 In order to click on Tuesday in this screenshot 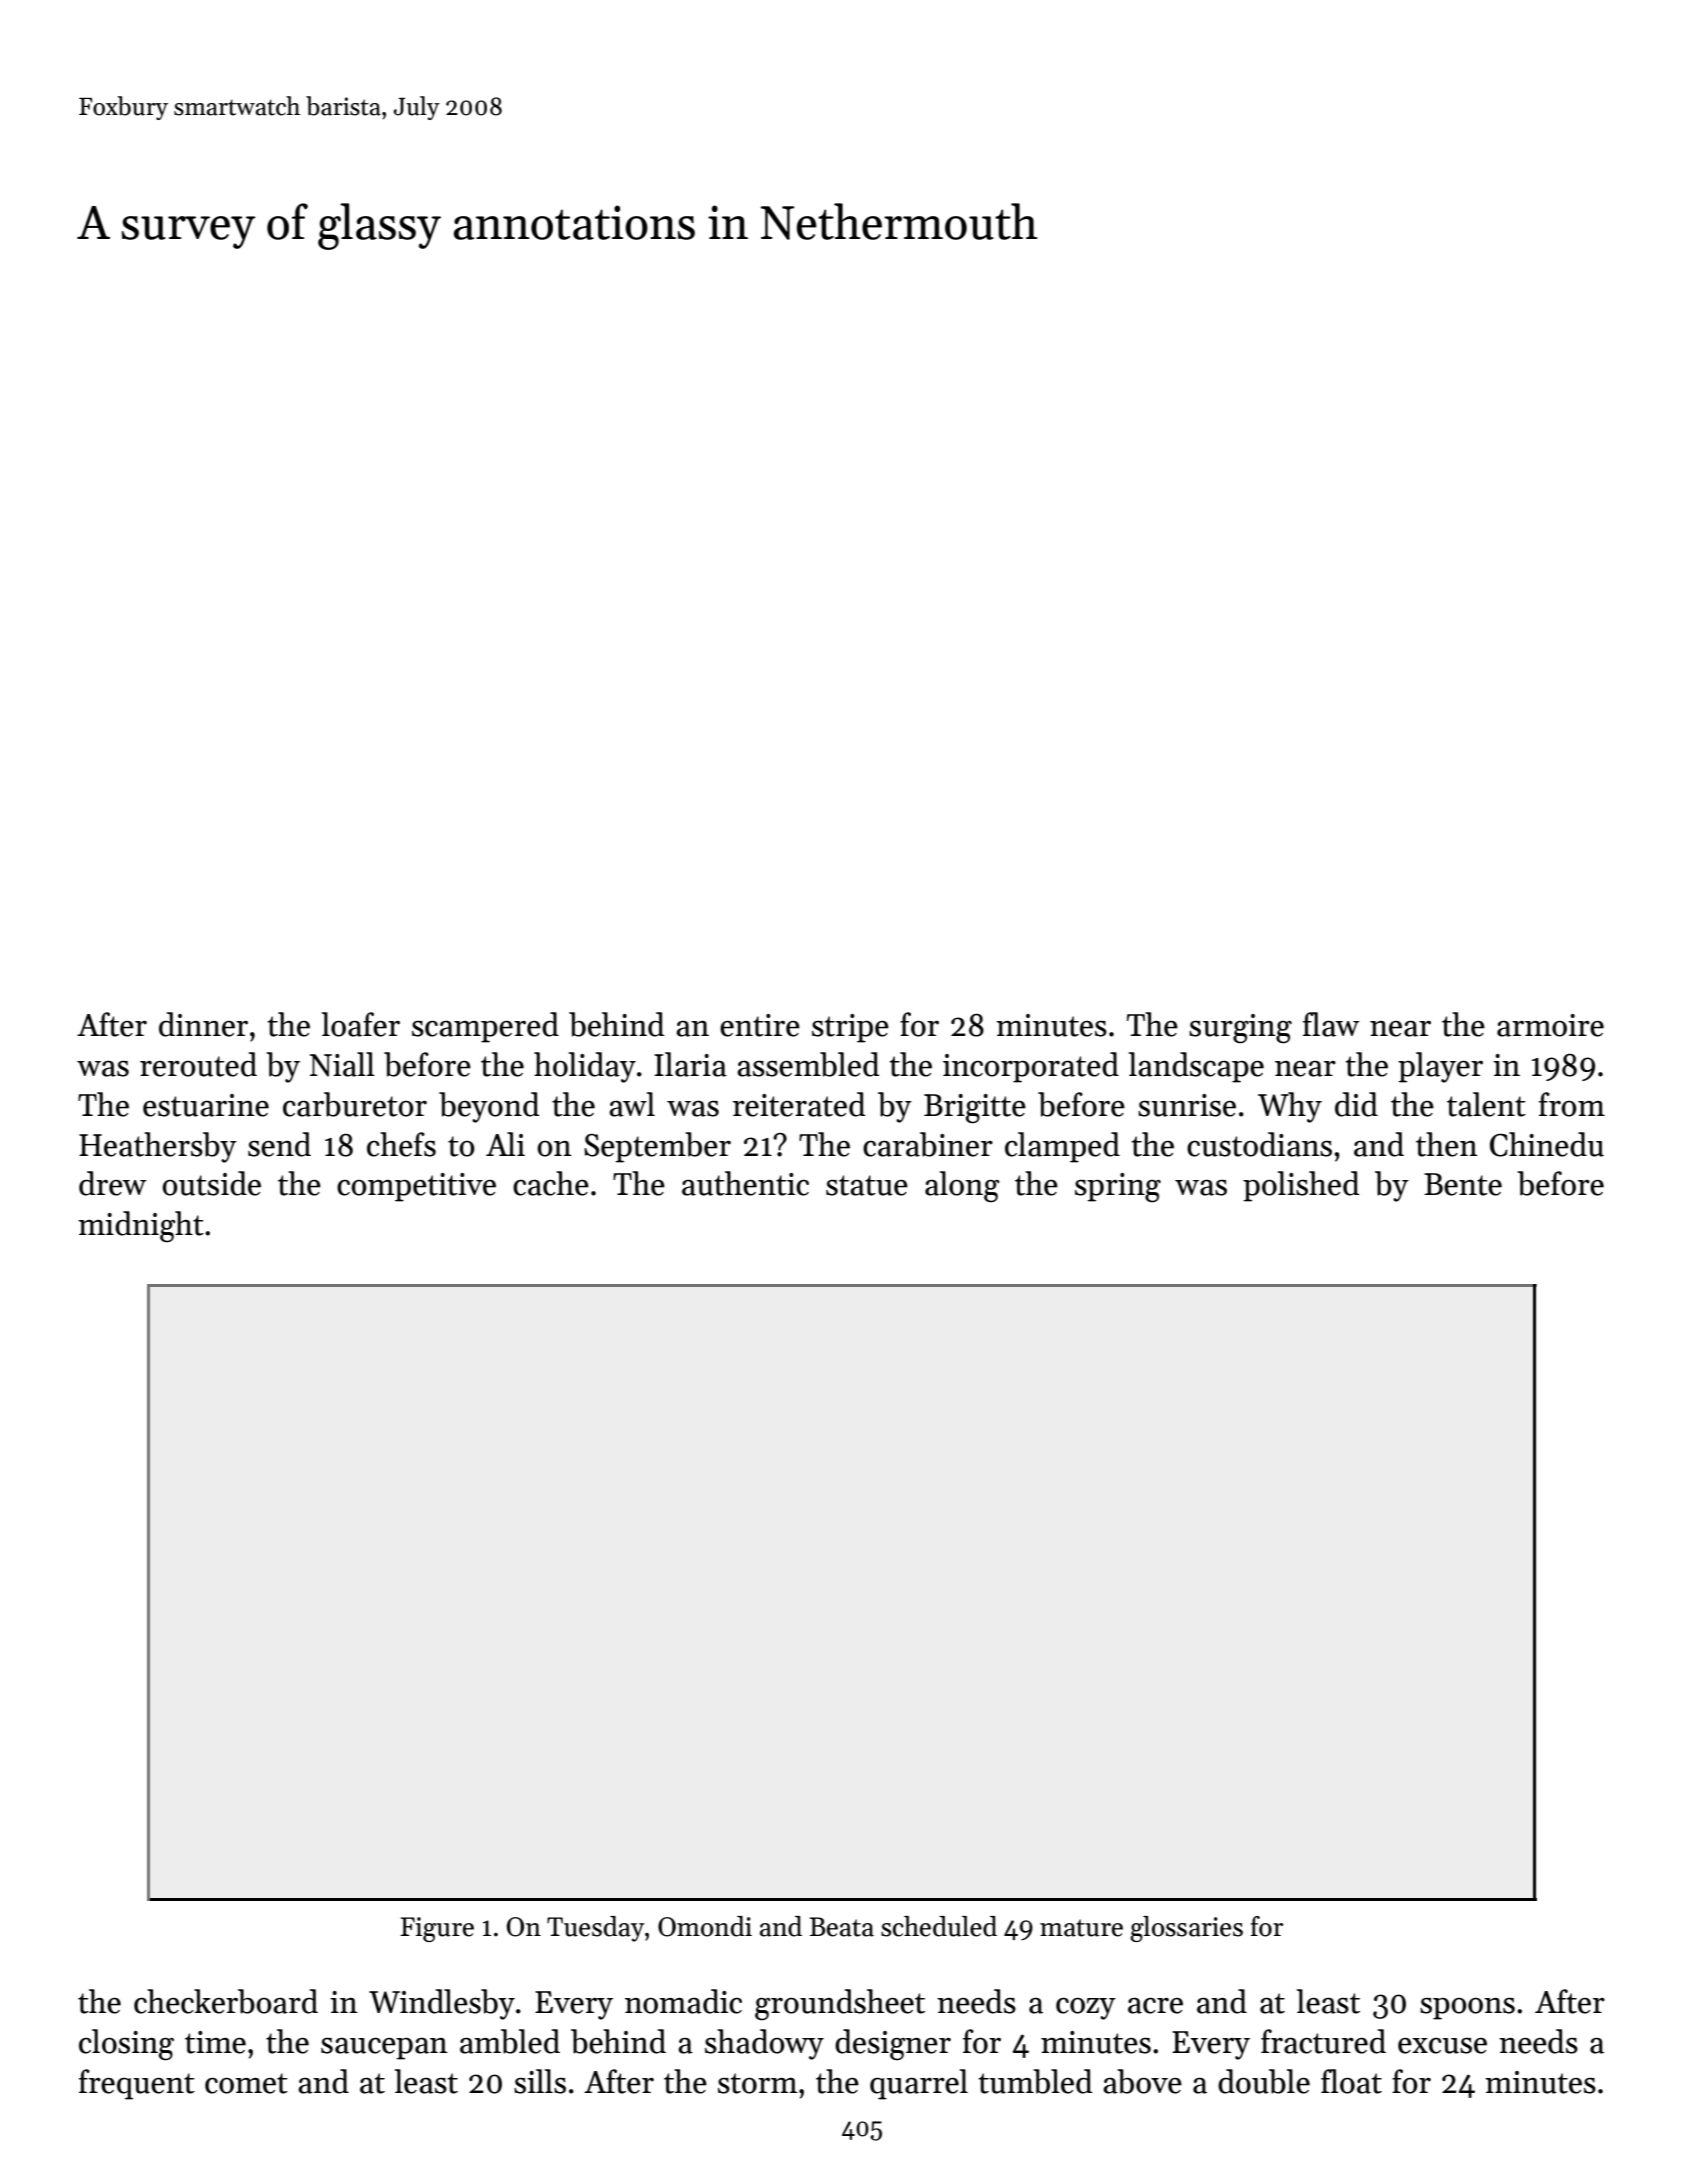, I will do `click(595, 1929)`.
